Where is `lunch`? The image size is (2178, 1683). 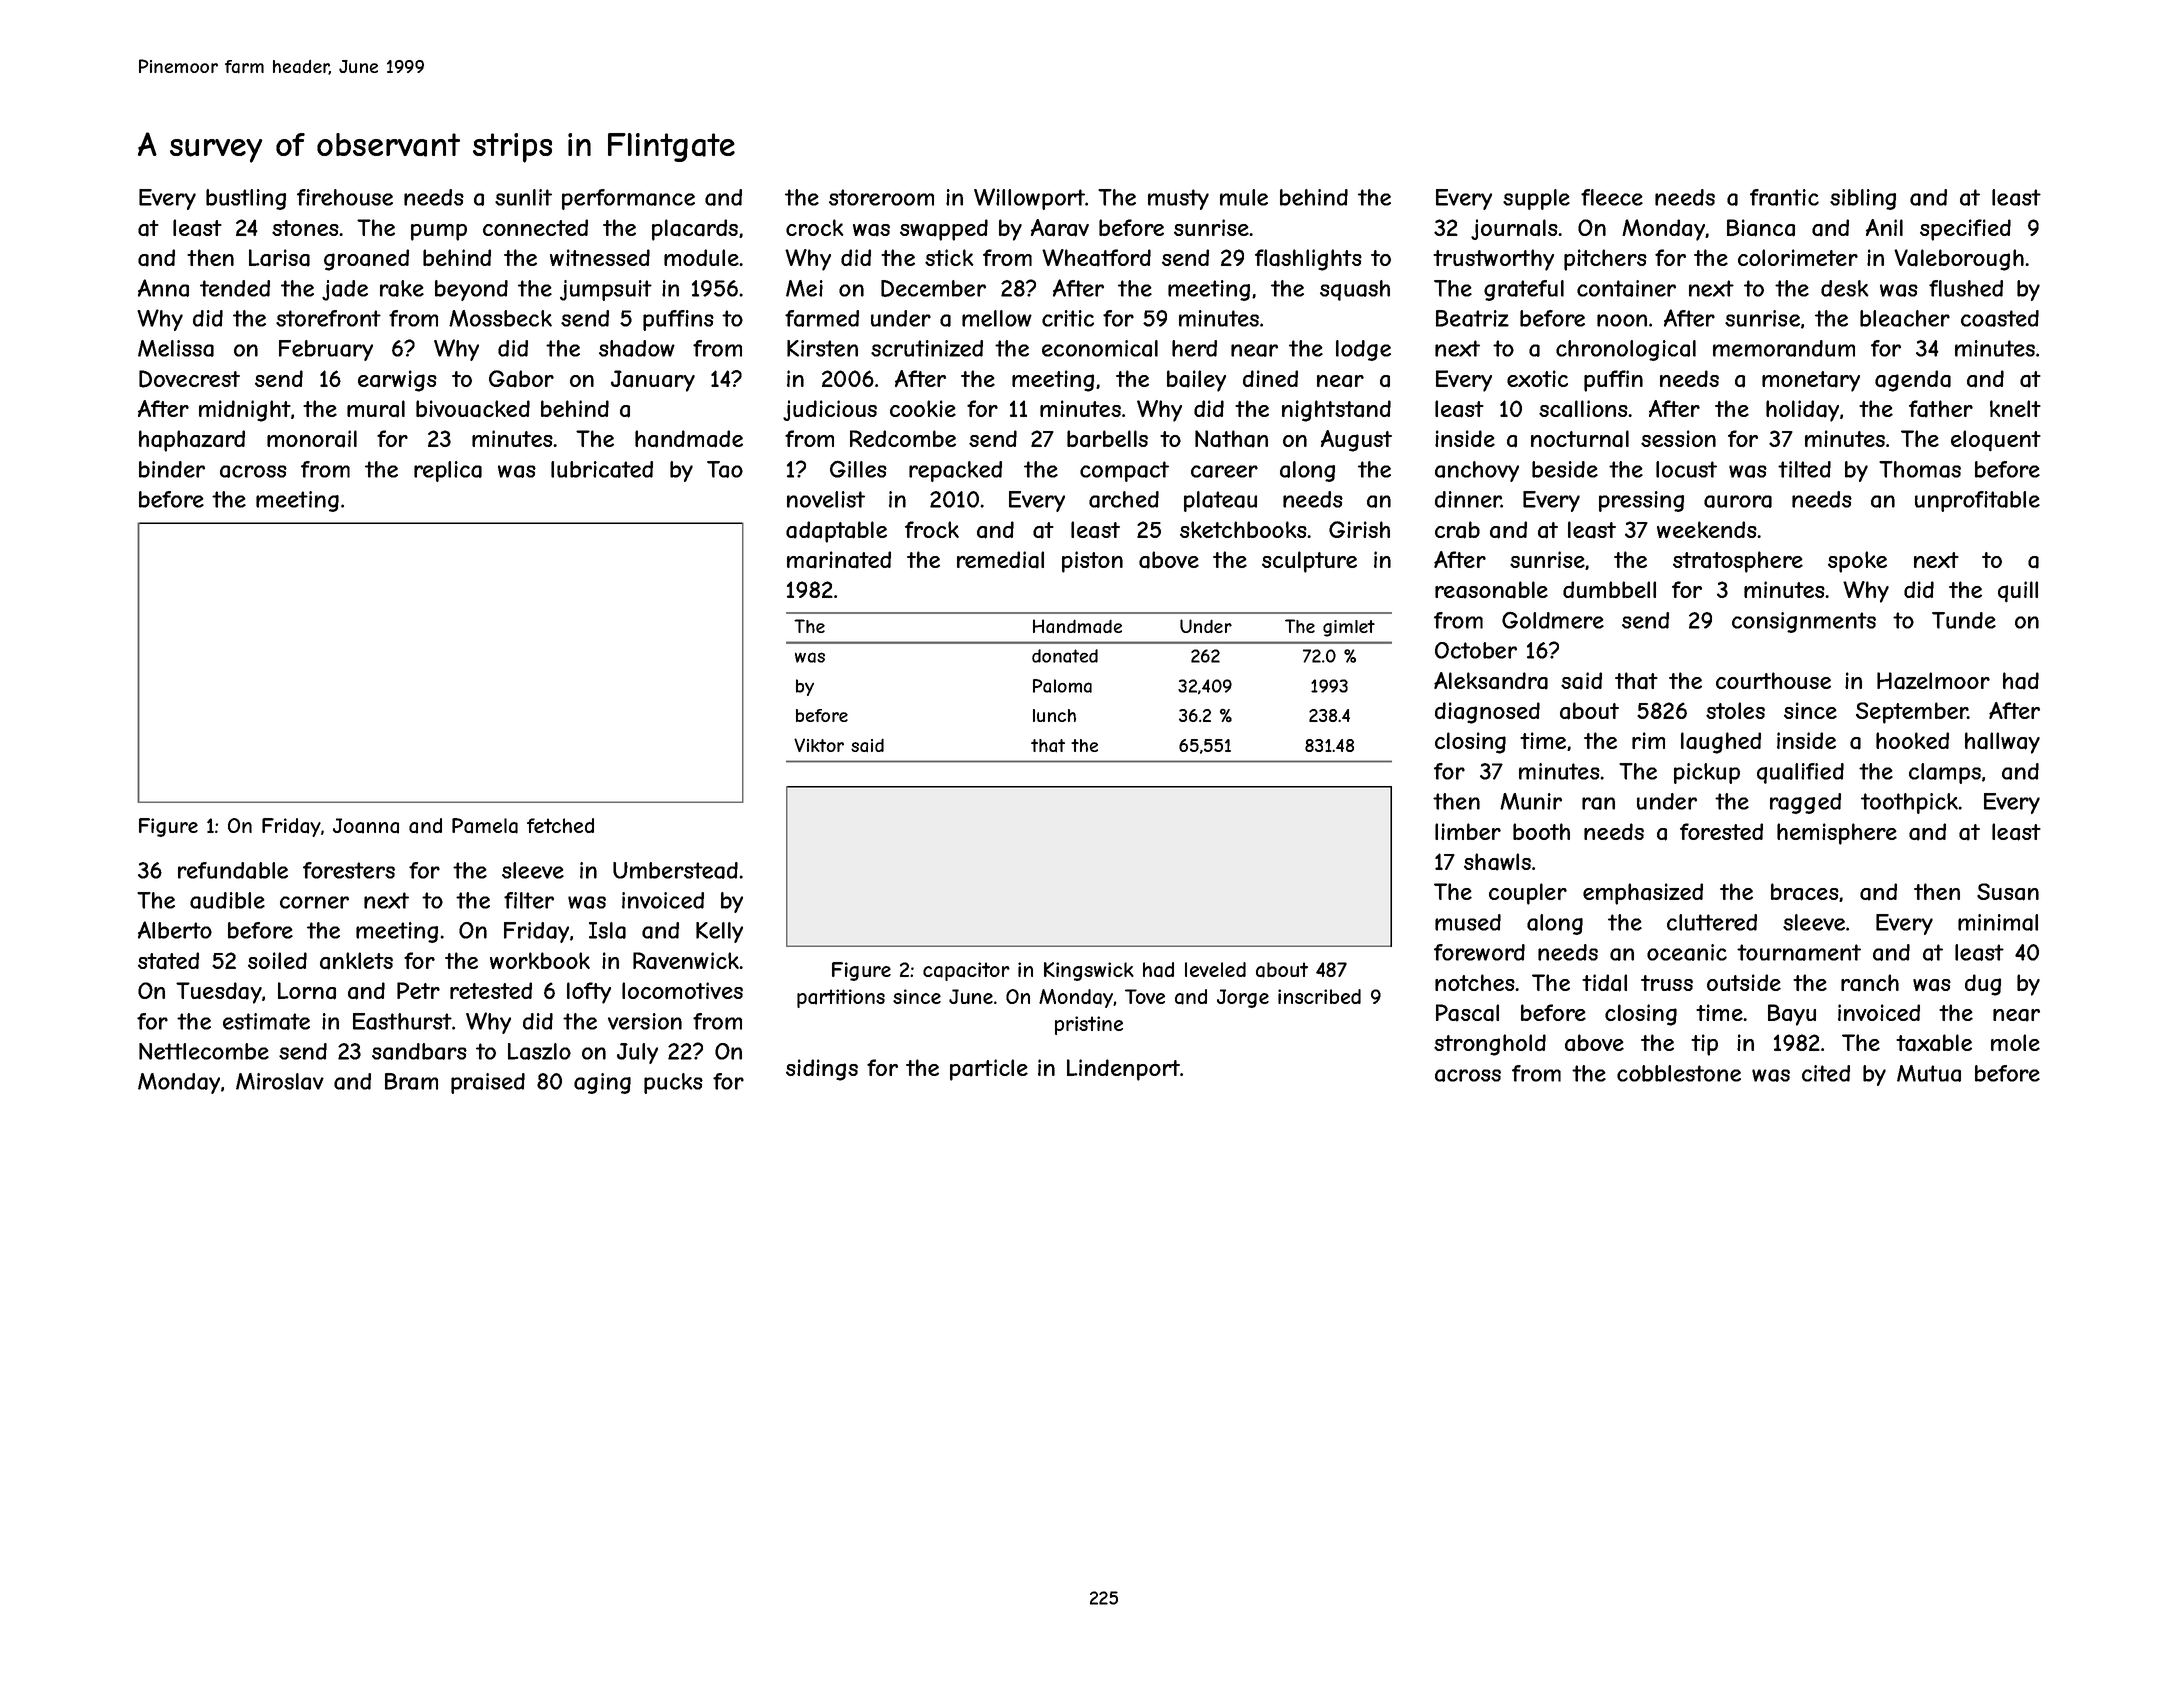
lunch is located at coordinates (1054, 715).
